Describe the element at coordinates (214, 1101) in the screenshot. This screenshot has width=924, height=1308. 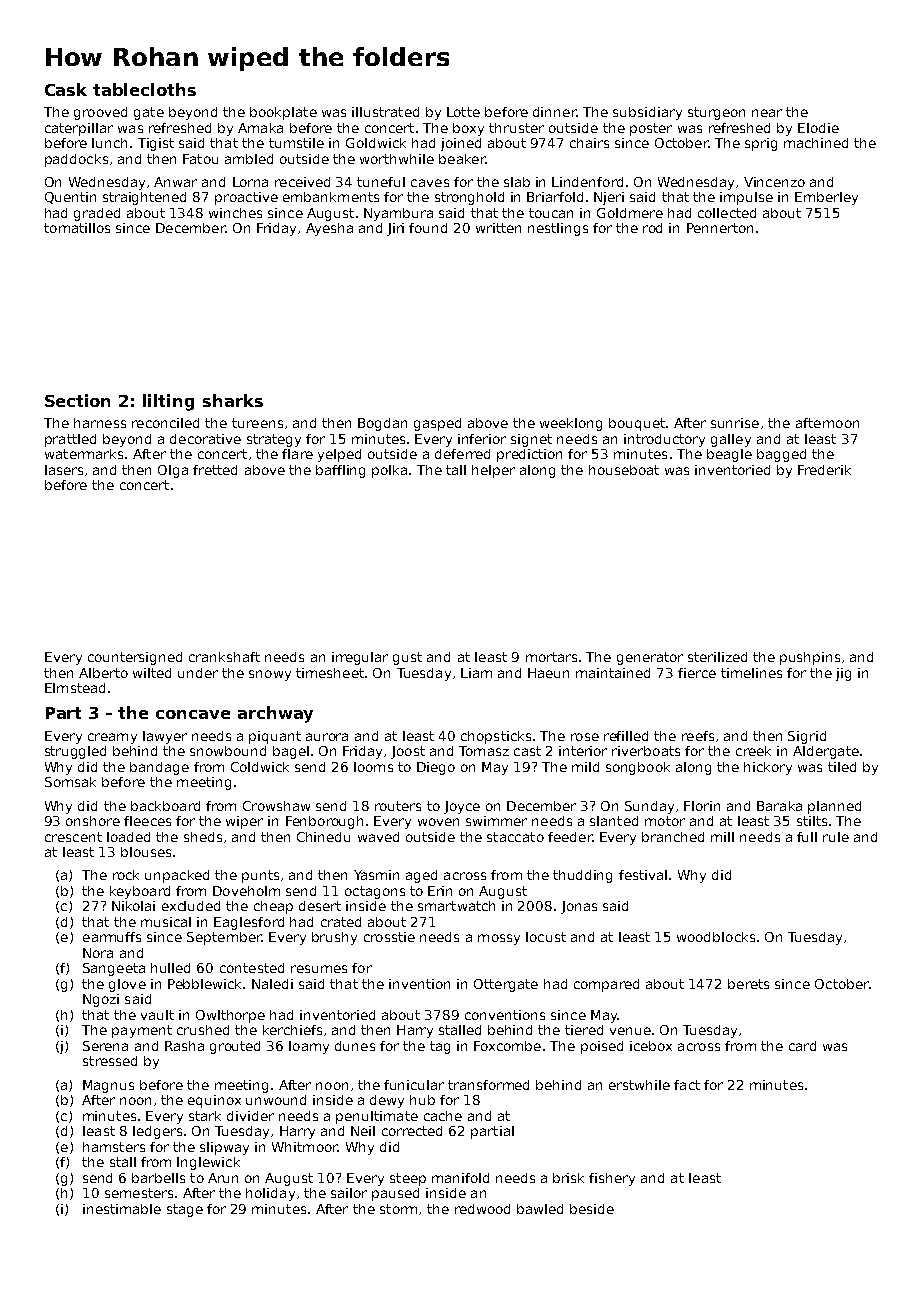
I see `equinox` at that location.
